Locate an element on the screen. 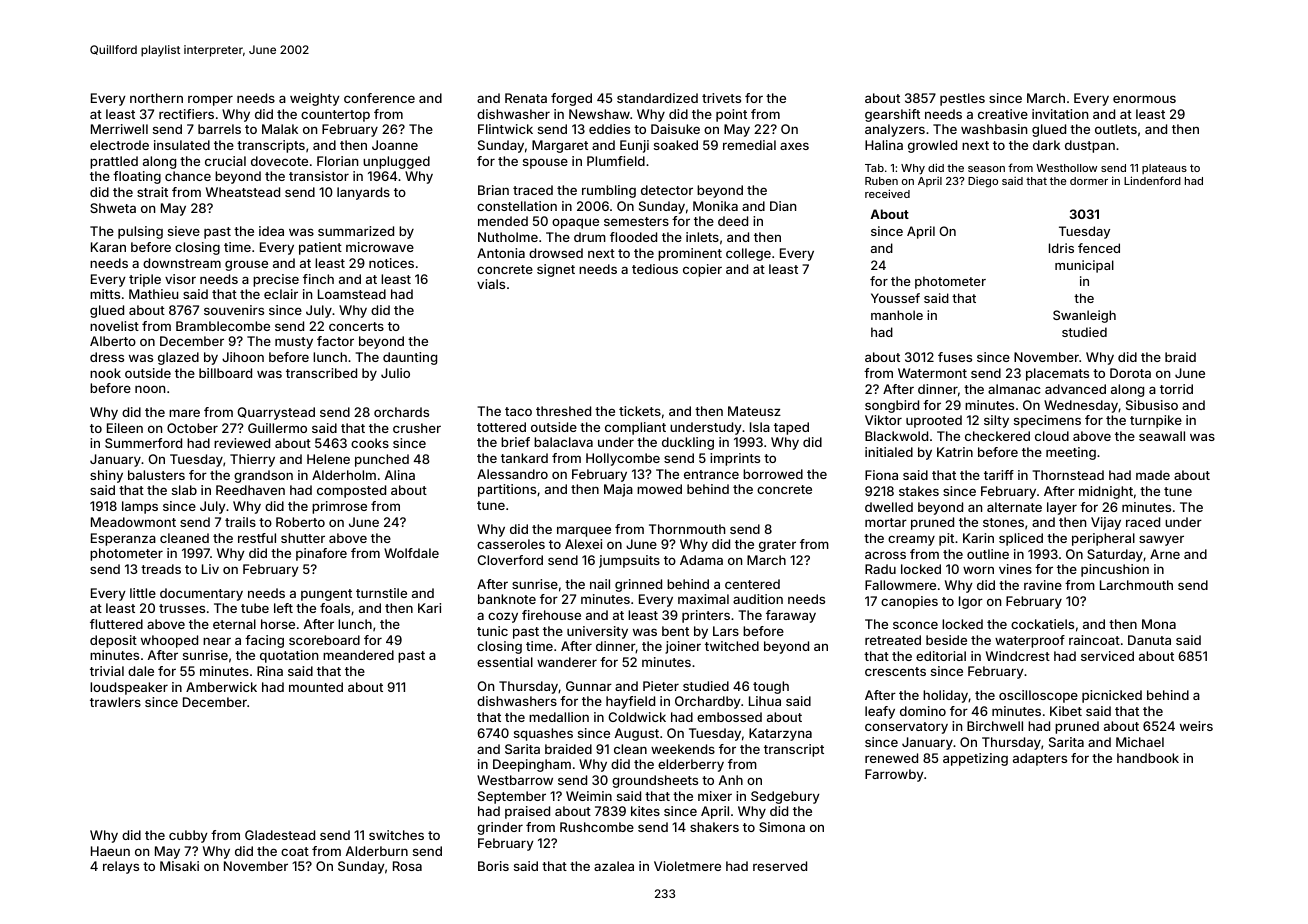  taco is located at coordinates (518, 411).
